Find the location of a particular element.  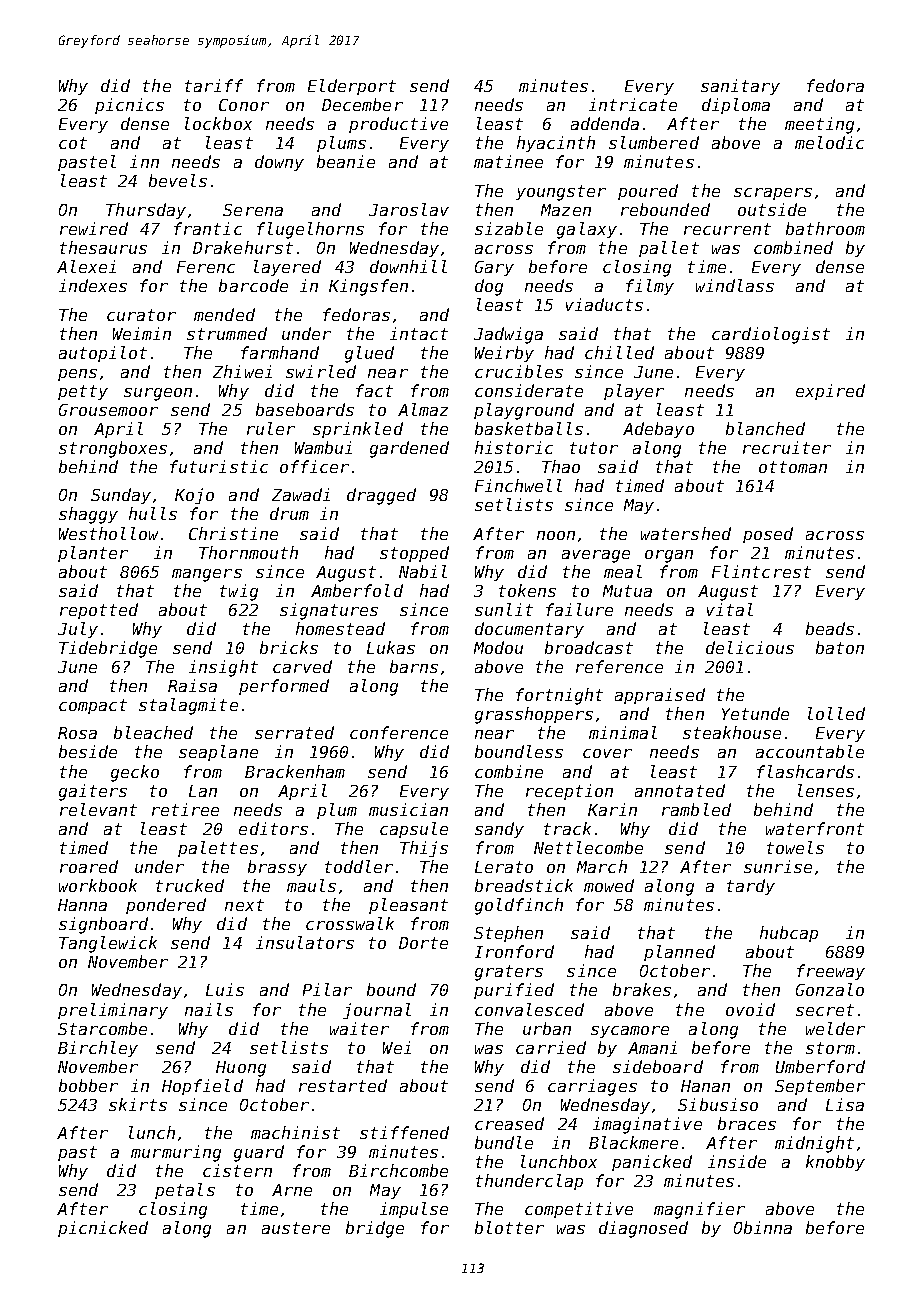

thesaurus is located at coordinates (103, 247).
